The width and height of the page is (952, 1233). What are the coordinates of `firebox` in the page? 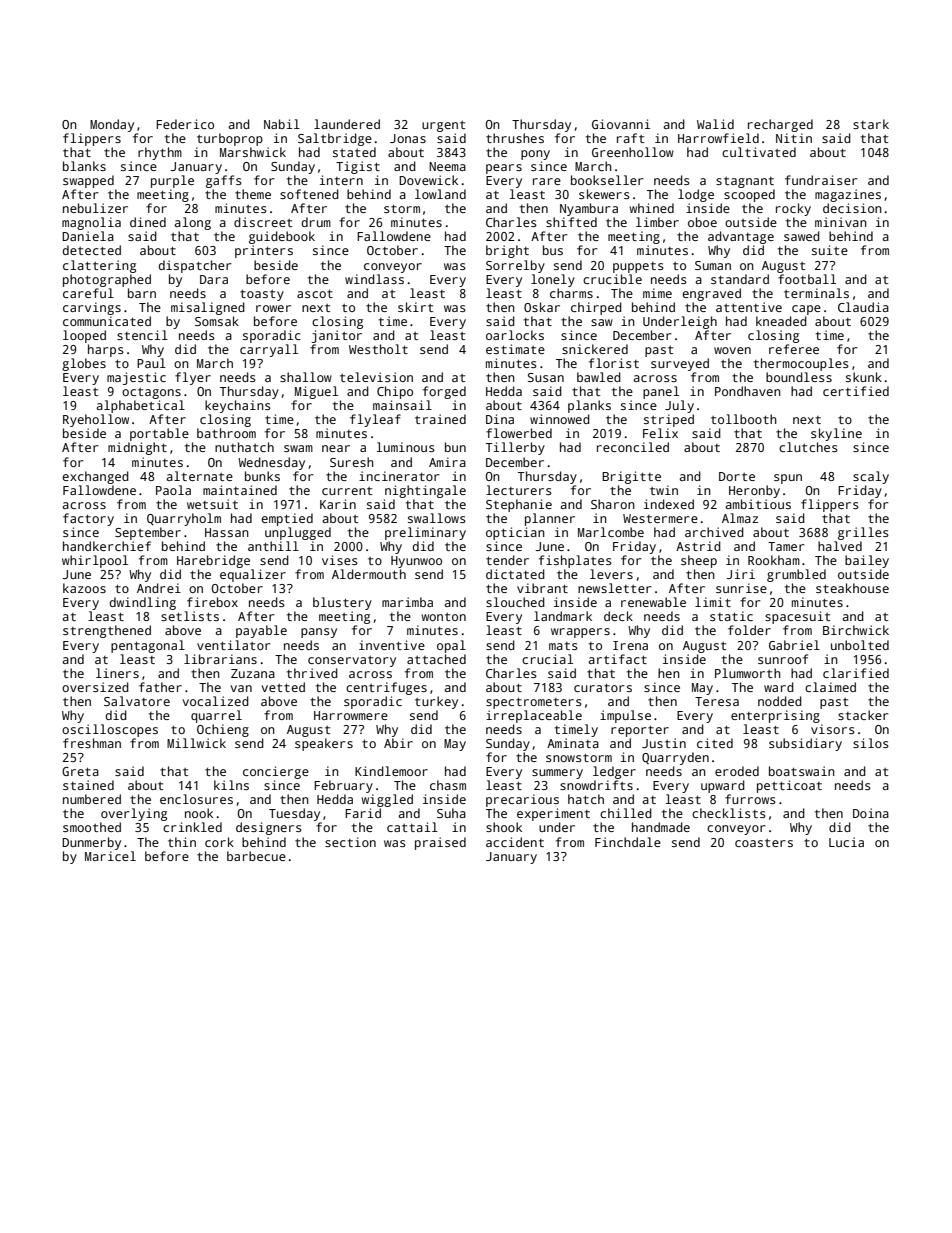 It's located at (212, 602).
